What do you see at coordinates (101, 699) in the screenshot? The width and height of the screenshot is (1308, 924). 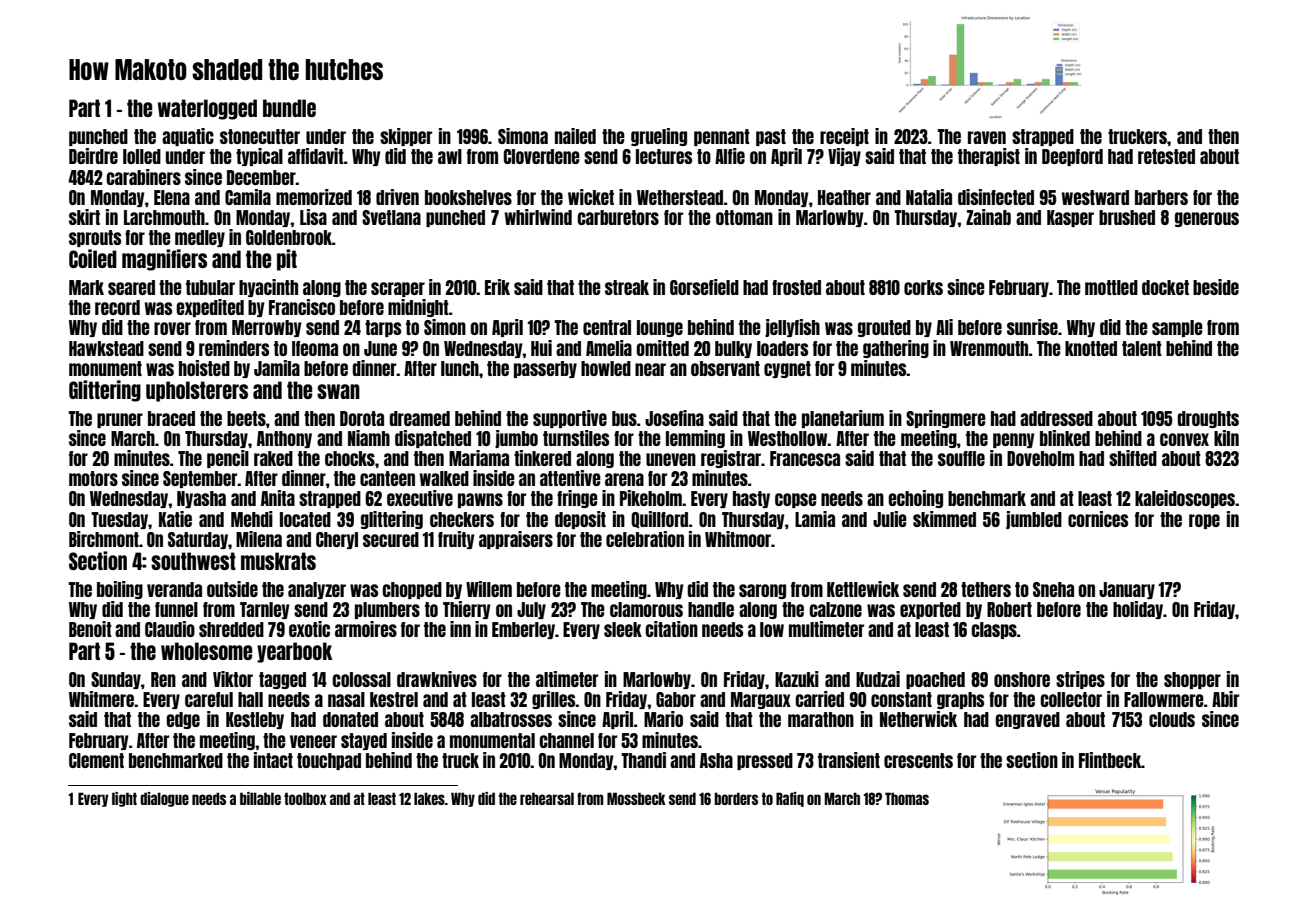 I see `Whitmere` at bounding box center [101, 699].
